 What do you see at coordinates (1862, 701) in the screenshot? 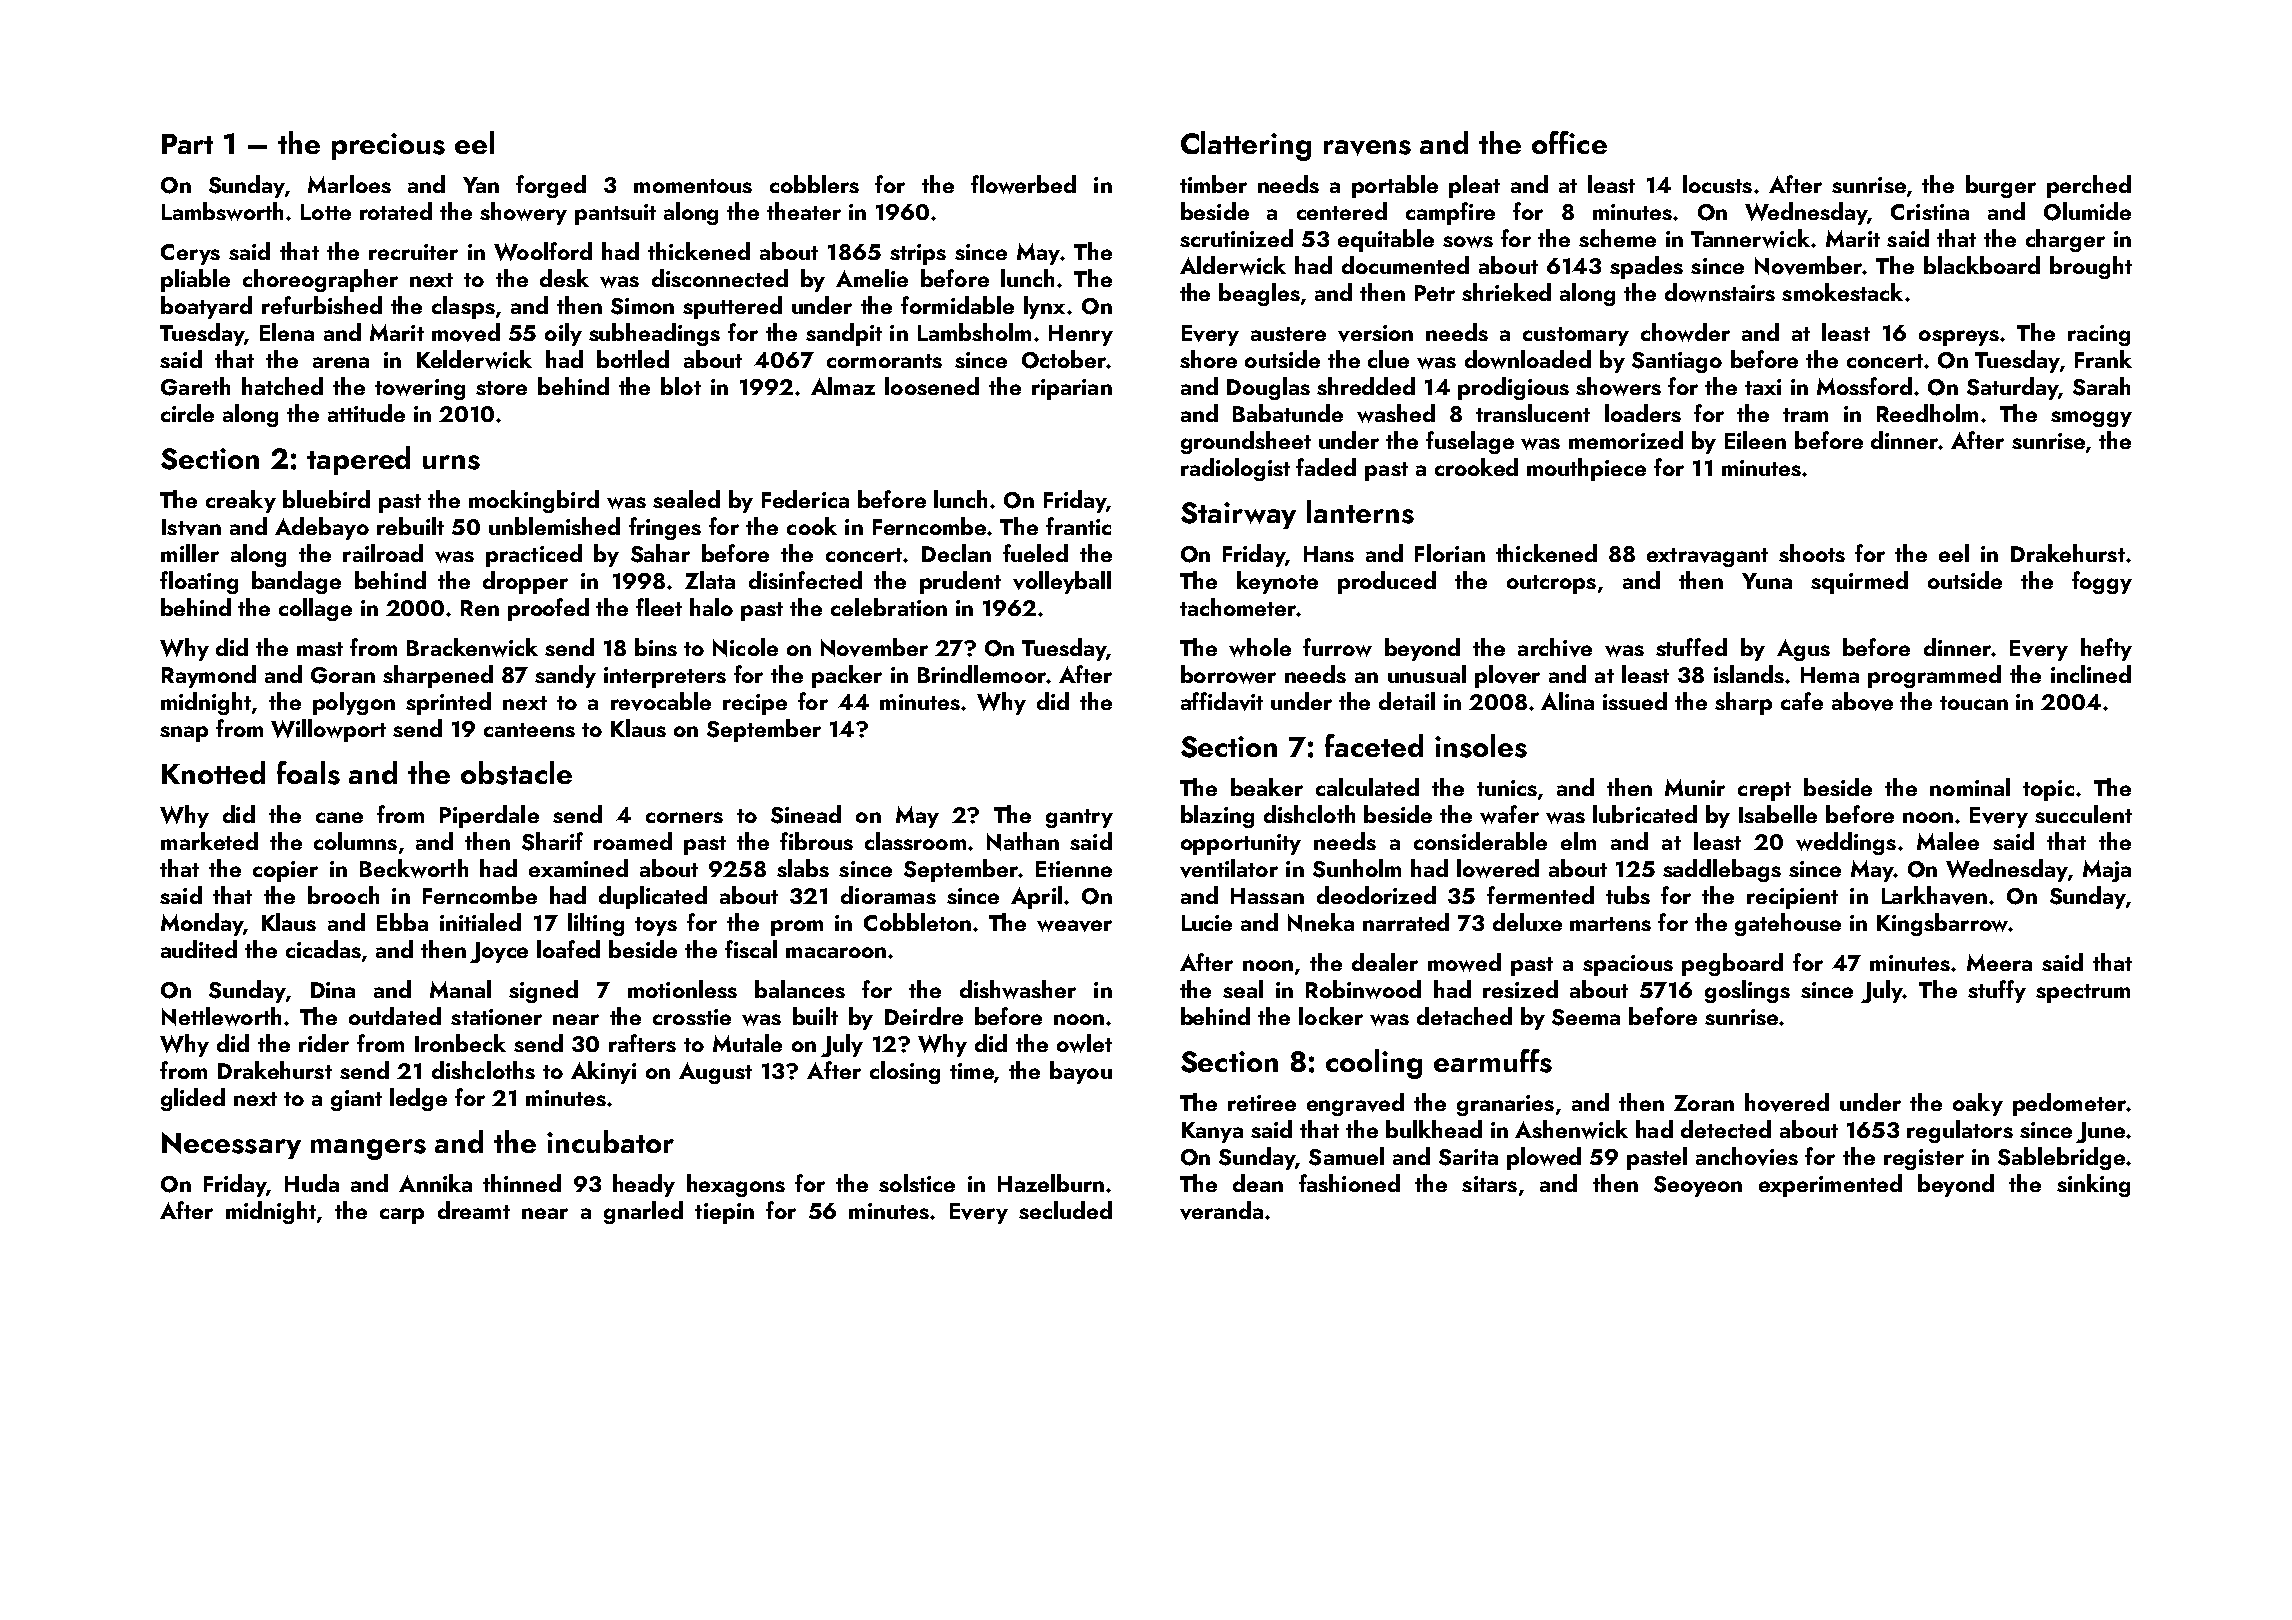
I see `above` at bounding box center [1862, 701].
